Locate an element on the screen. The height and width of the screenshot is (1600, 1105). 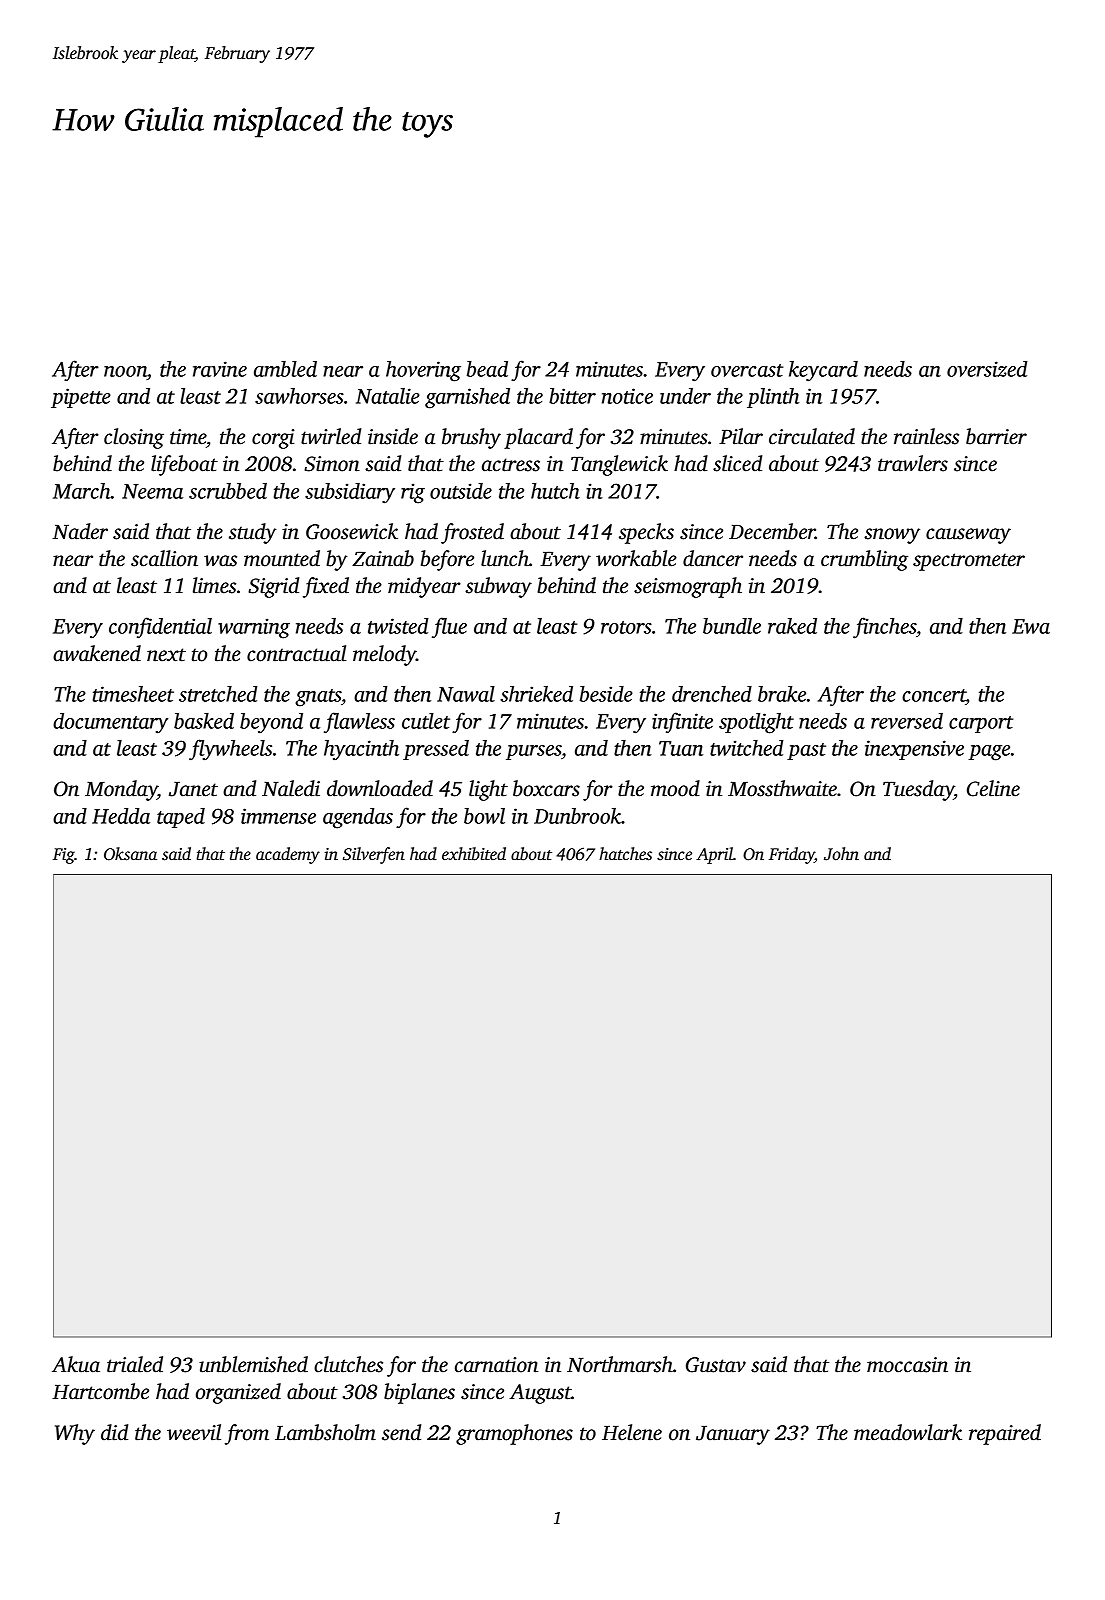
moccasin is located at coordinates (907, 1365).
